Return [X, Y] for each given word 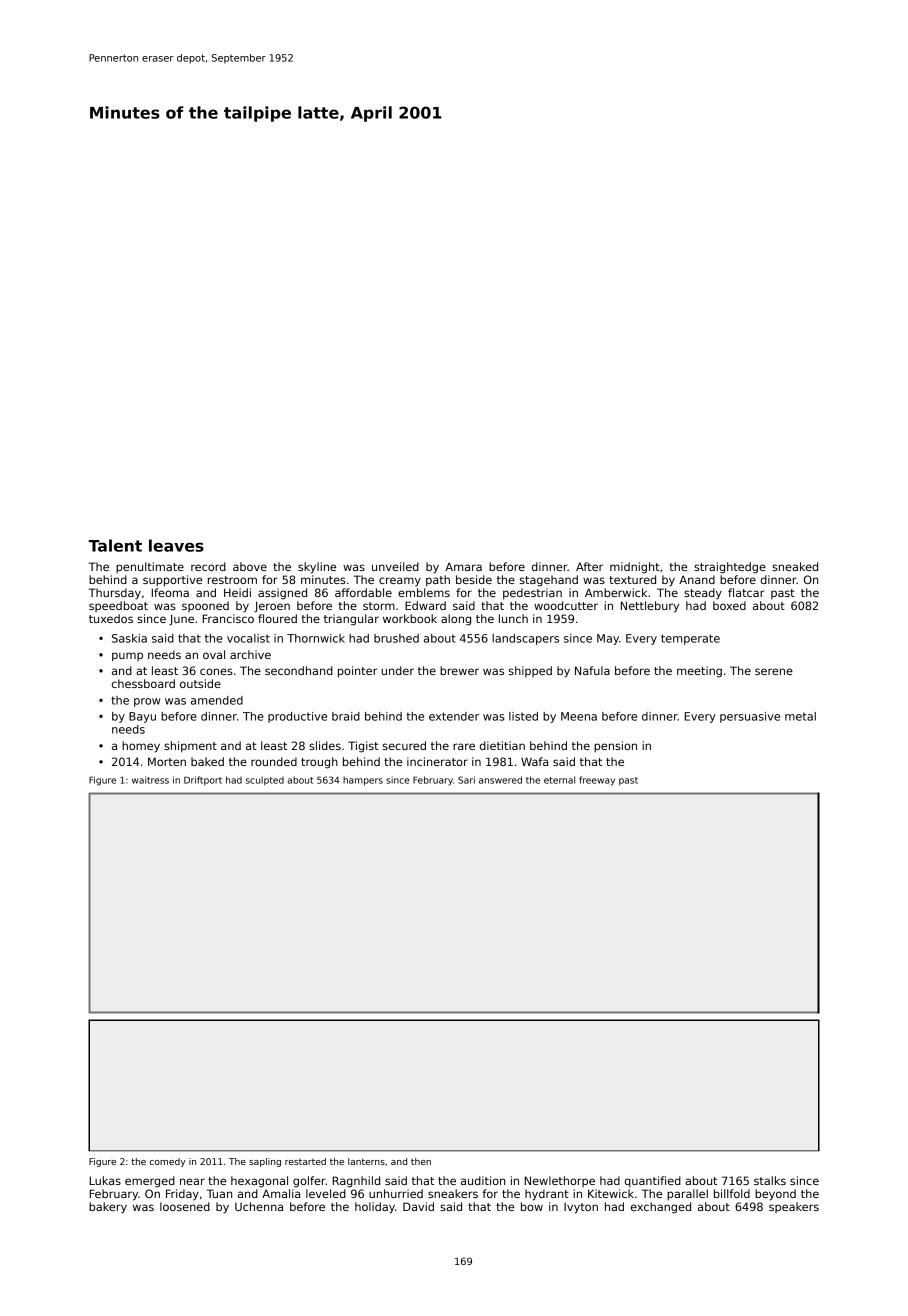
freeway [597, 781]
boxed [729, 605]
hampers [363, 781]
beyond [775, 1195]
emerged [150, 1182]
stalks [770, 1180]
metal [800, 716]
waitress [150, 780]
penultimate [150, 567]
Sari [466, 780]
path [438, 581]
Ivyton [581, 1208]
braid [346, 716]
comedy [168, 1162]
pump [127, 657]
